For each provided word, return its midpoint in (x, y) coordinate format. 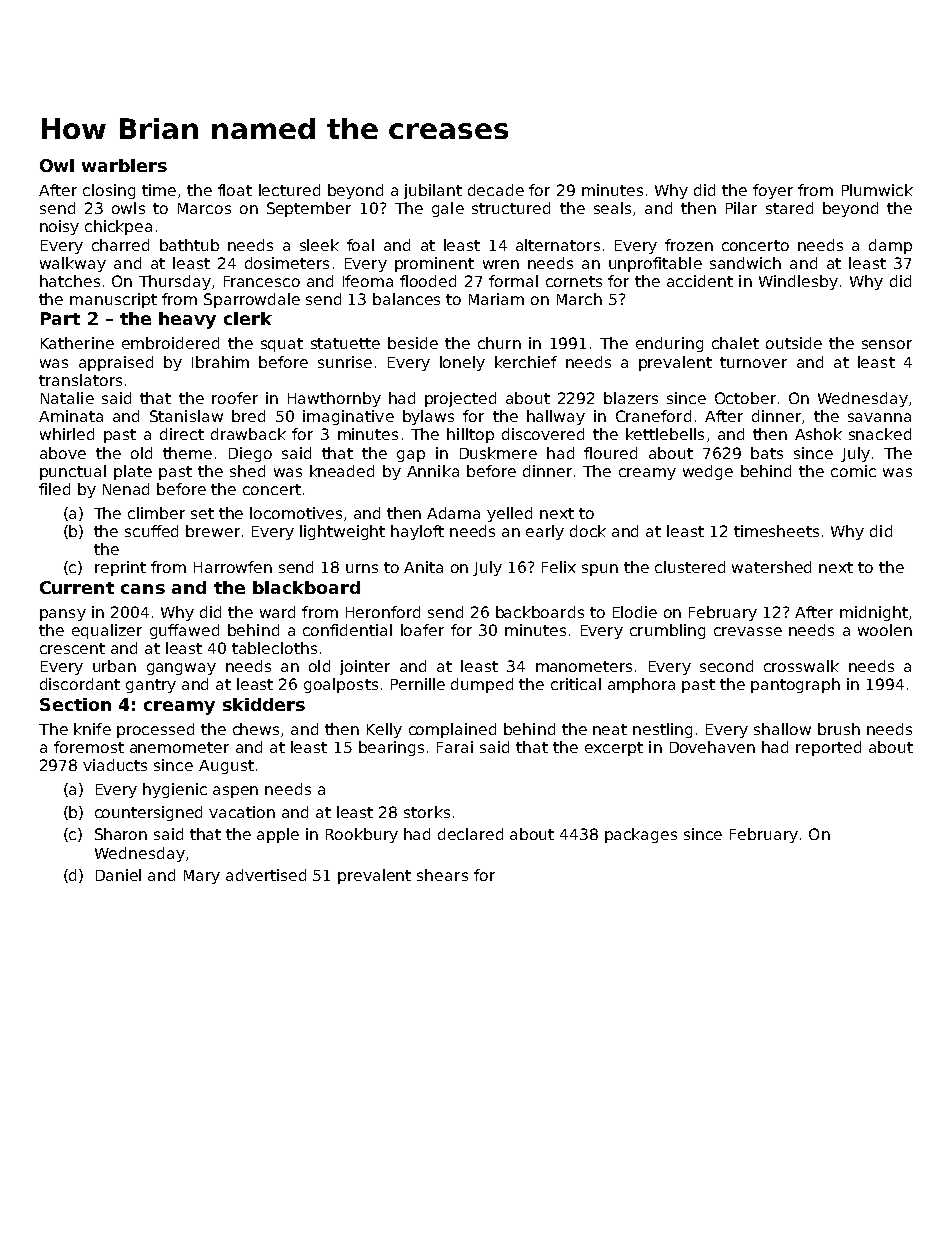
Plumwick (877, 190)
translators (80, 380)
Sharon (121, 834)
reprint (120, 568)
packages (641, 835)
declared (470, 834)
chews (256, 729)
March (579, 299)
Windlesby (798, 282)
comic (853, 471)
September (309, 209)
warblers (124, 165)
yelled (509, 514)
